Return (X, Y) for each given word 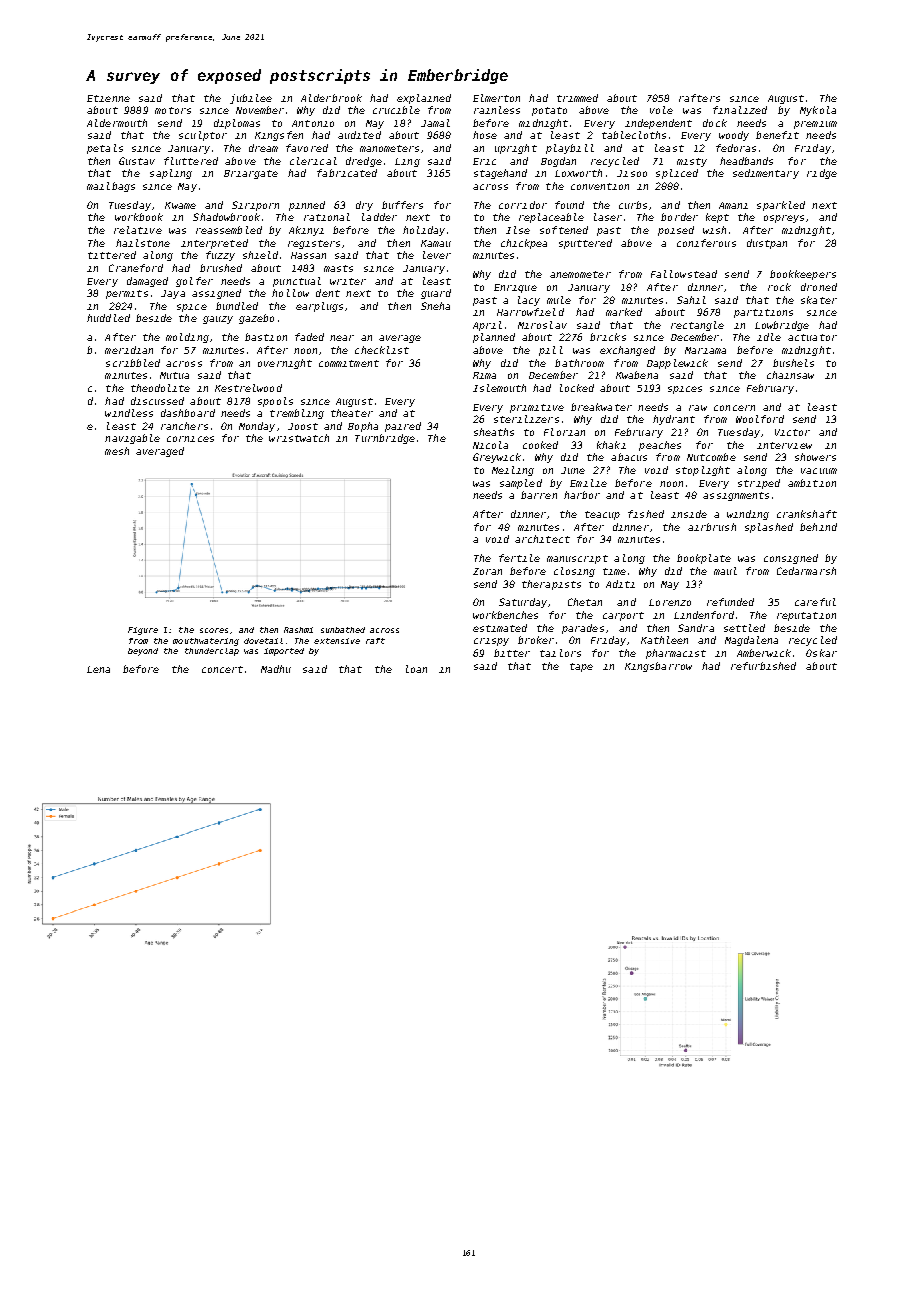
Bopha (363, 427)
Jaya (173, 294)
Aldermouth (117, 123)
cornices (190, 439)
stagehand (500, 174)
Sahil (691, 300)
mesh (117, 451)
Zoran (487, 571)
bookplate (704, 559)
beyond (143, 652)
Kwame (180, 205)
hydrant (674, 420)
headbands (746, 161)
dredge (364, 162)
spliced (677, 174)
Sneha (435, 306)
